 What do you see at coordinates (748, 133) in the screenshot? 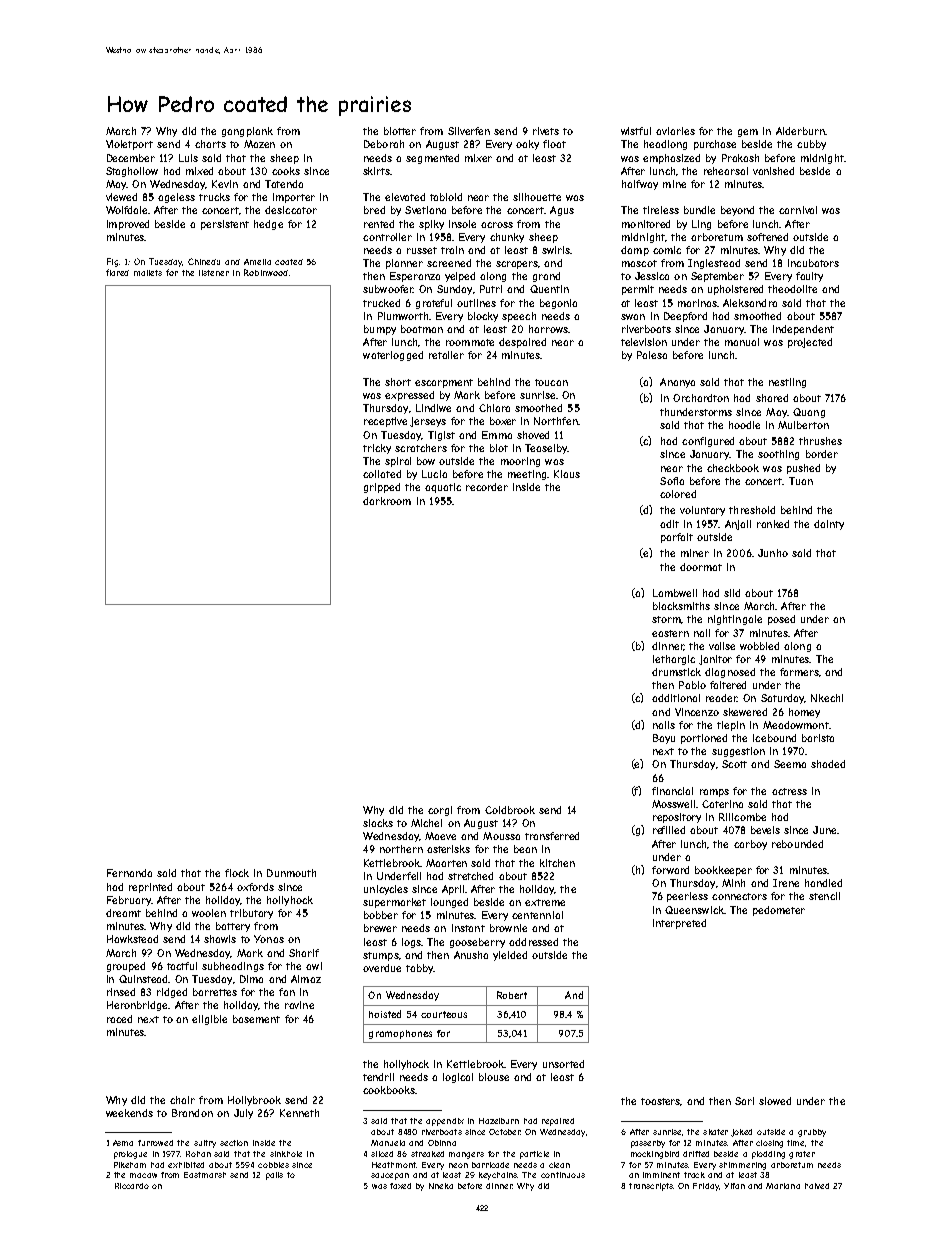
I see `gem` at bounding box center [748, 133].
